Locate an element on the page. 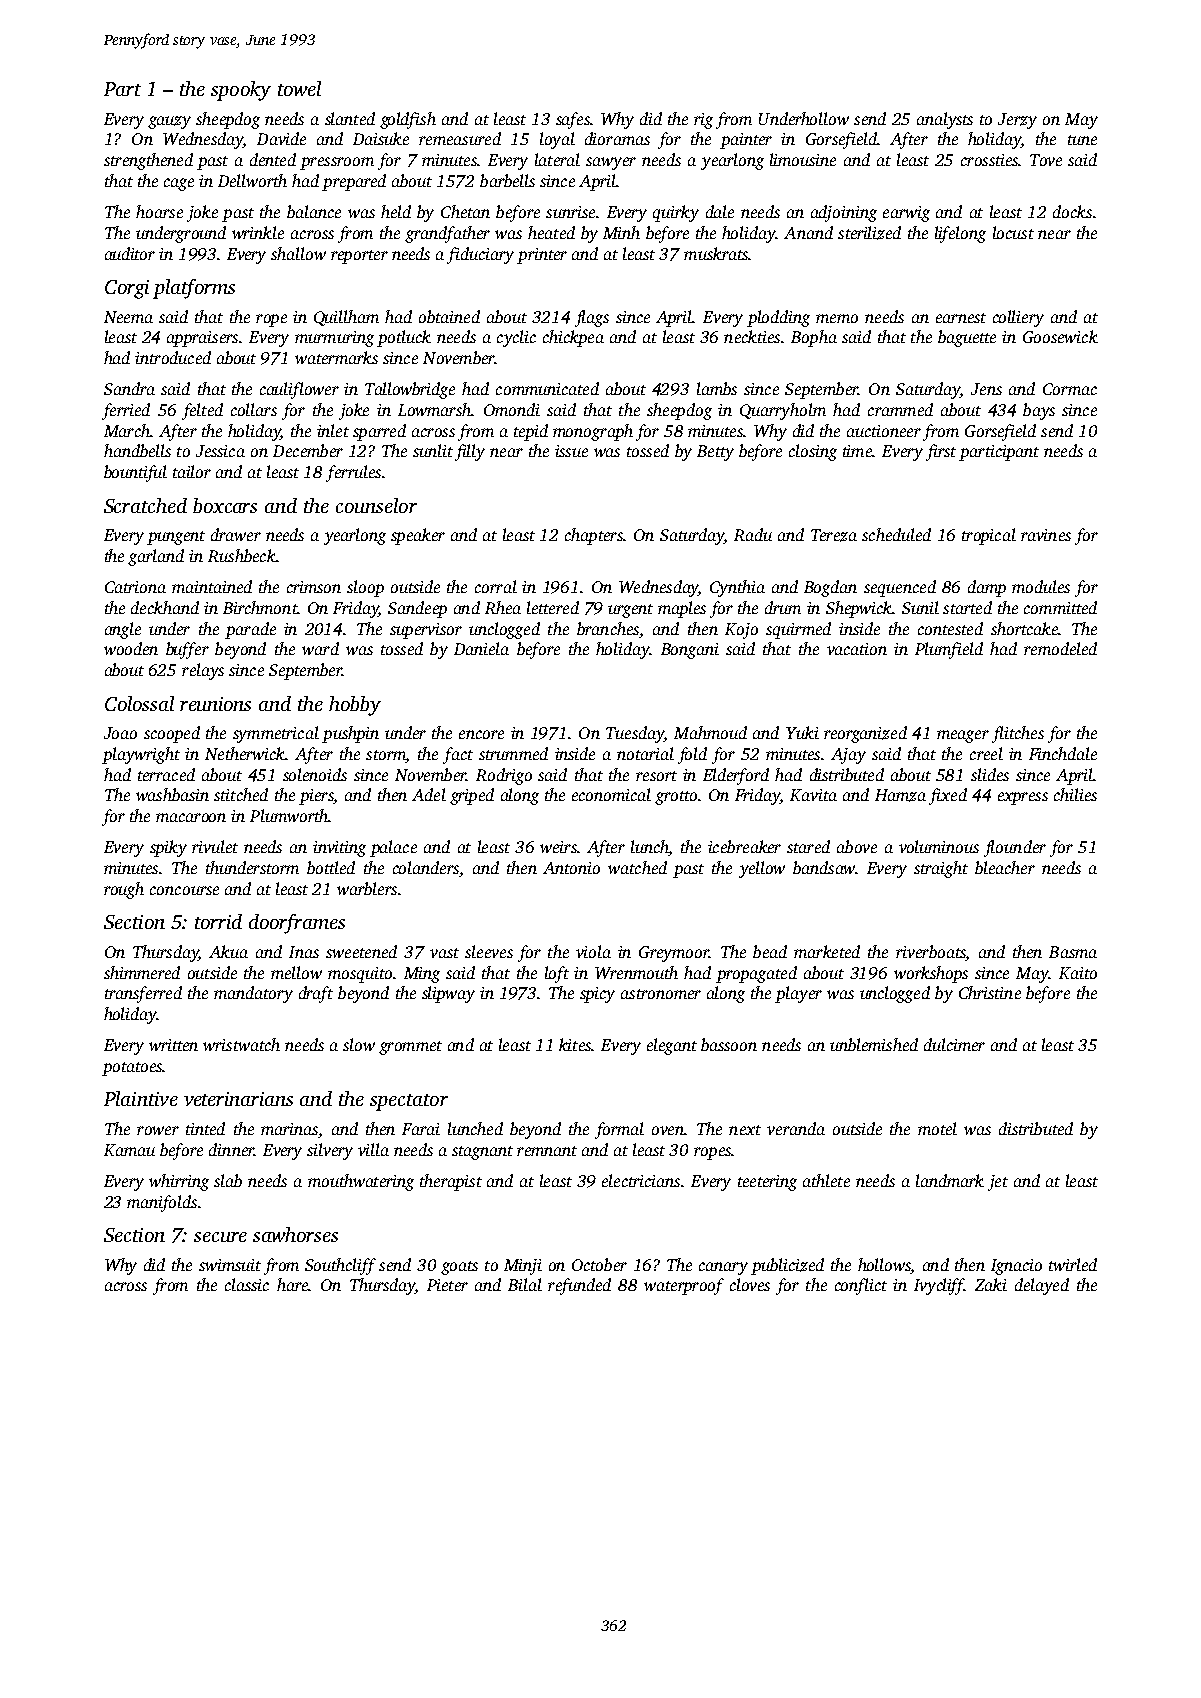  Kamau is located at coordinates (129, 1150).
